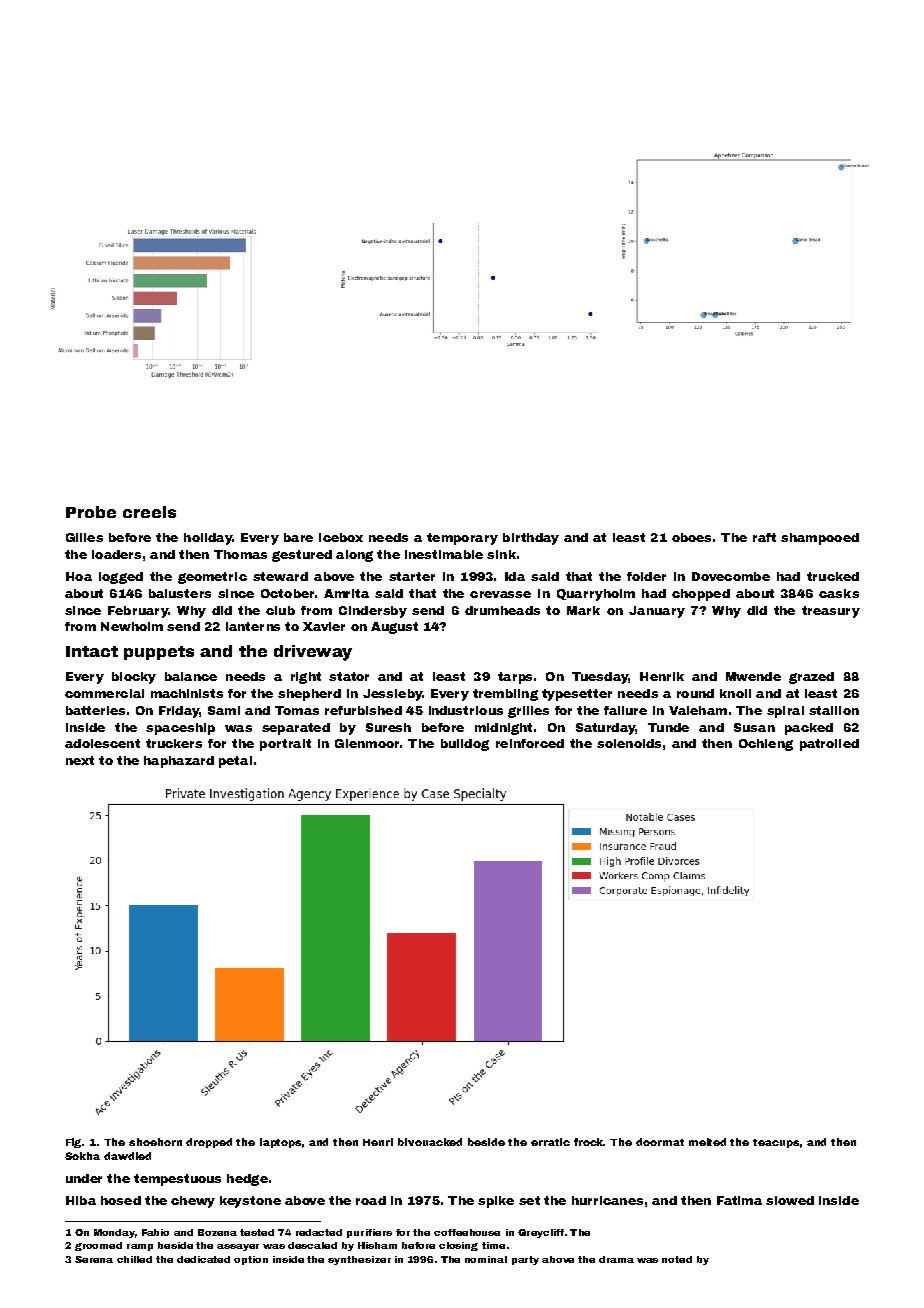  Describe the element at coordinates (515, 678) in the screenshot. I see `tarps` at that location.
